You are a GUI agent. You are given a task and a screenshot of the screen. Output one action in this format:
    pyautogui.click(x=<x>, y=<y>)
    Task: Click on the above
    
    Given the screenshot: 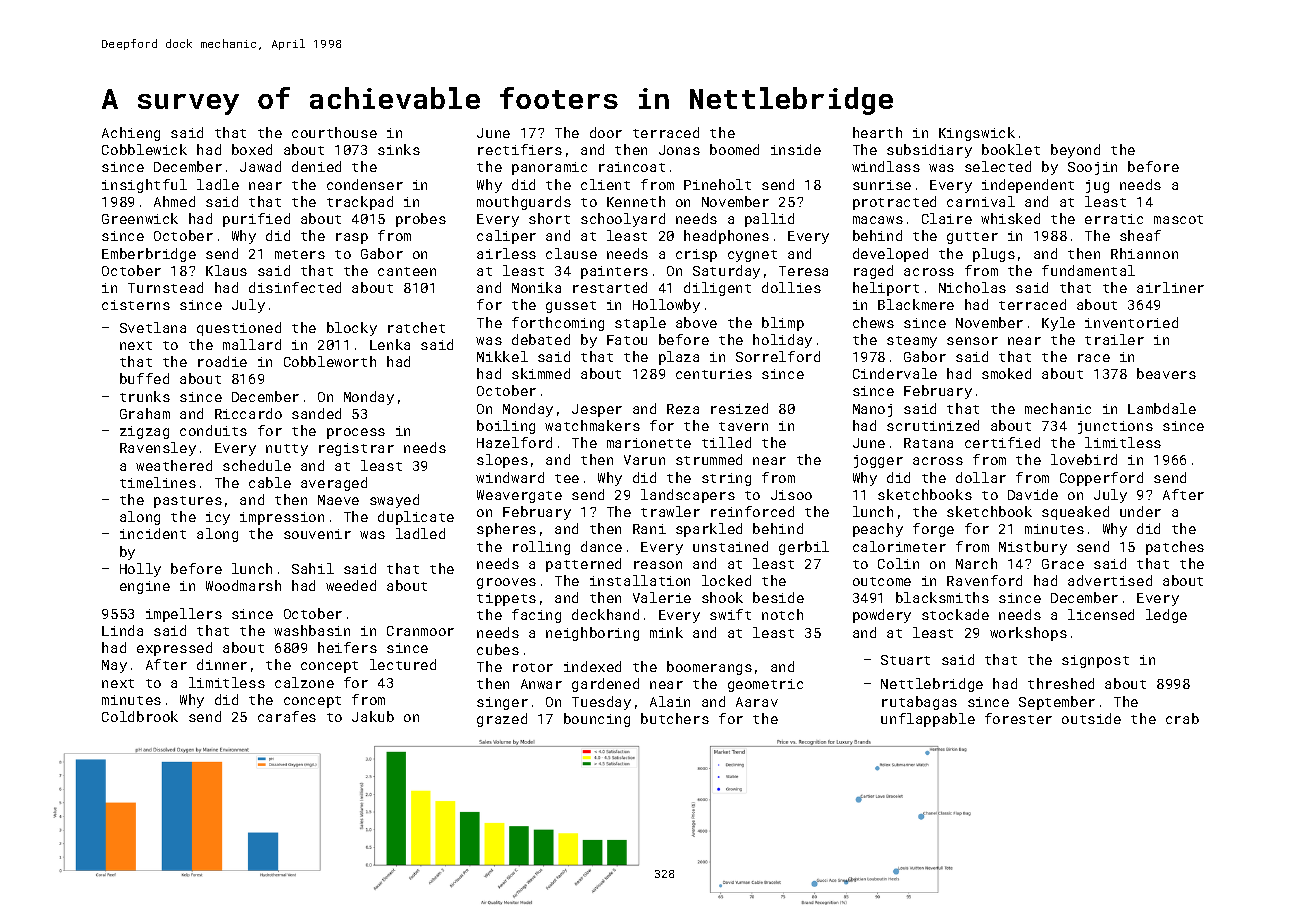 What is the action you would take?
    pyautogui.click(x=696, y=322)
